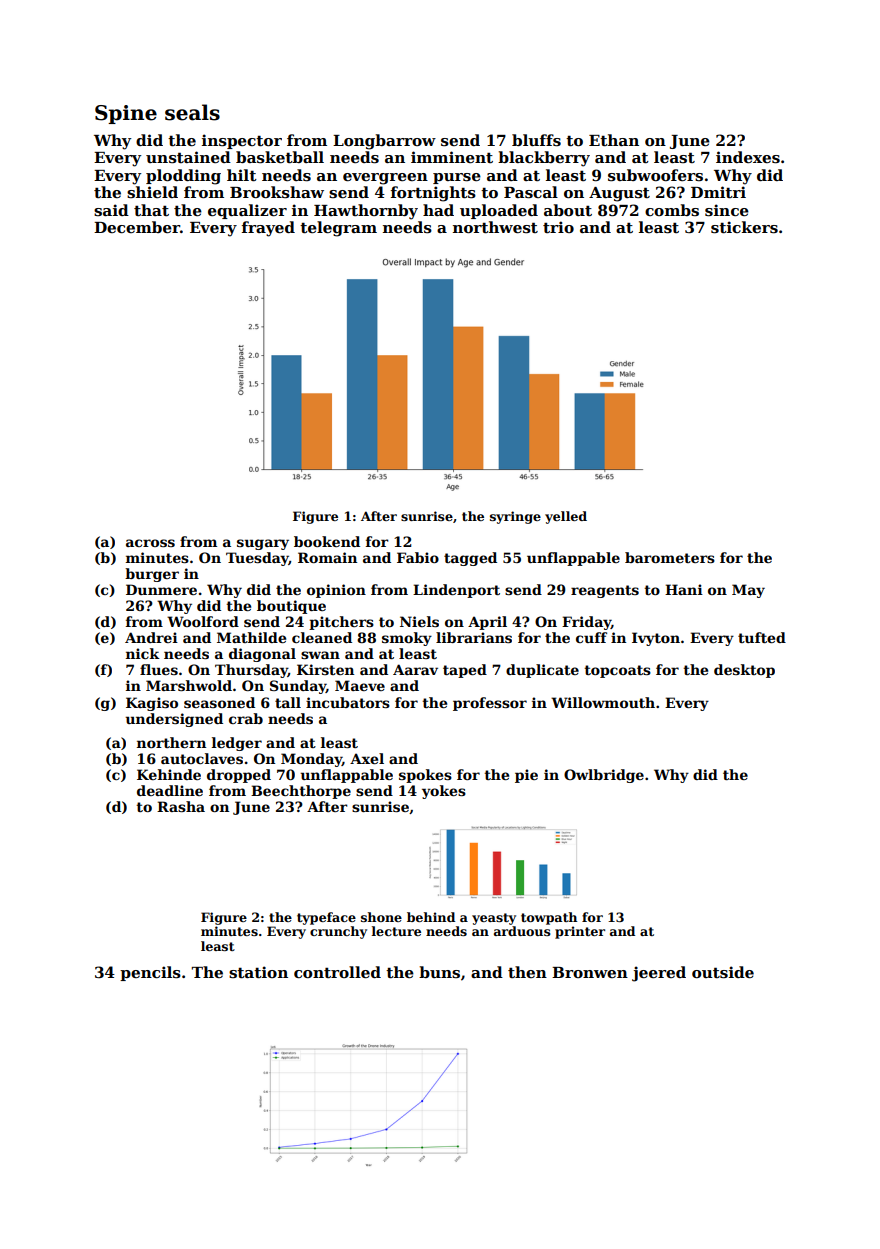 This image has height=1249, width=880. What do you see at coordinates (744, 671) in the image?
I see `desktop` at bounding box center [744, 671].
